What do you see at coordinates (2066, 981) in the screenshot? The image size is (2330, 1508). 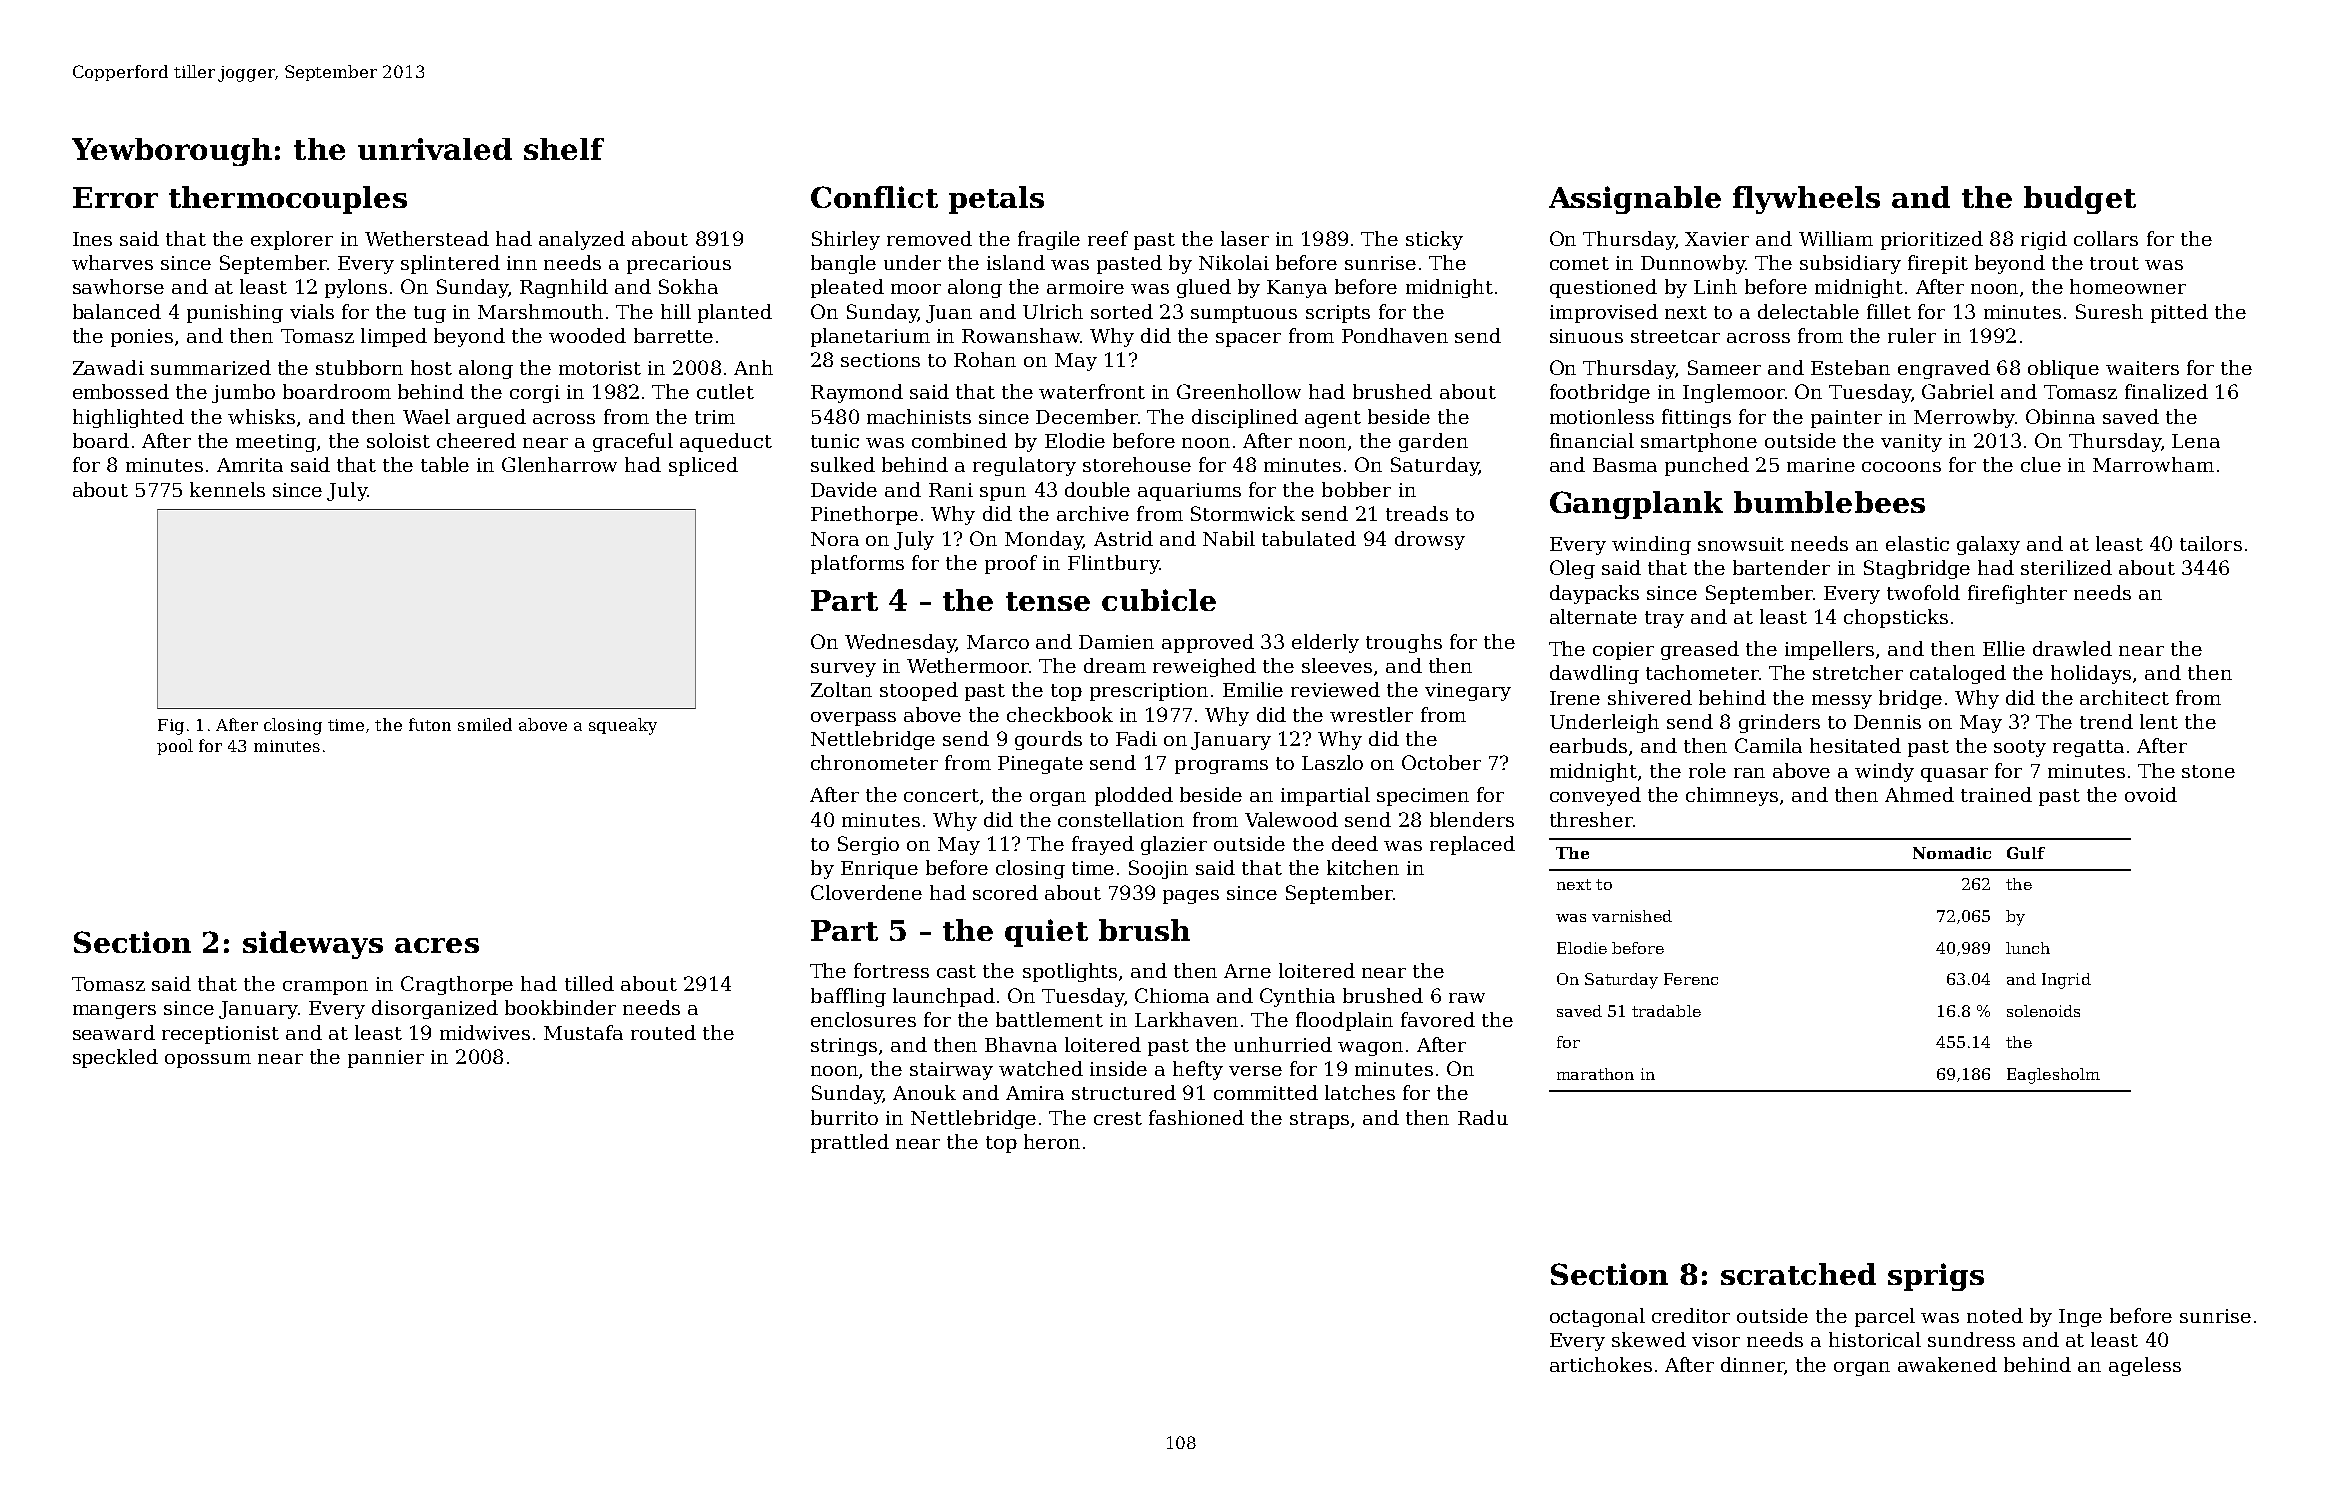 I see `Ingrid` at bounding box center [2066, 981].
